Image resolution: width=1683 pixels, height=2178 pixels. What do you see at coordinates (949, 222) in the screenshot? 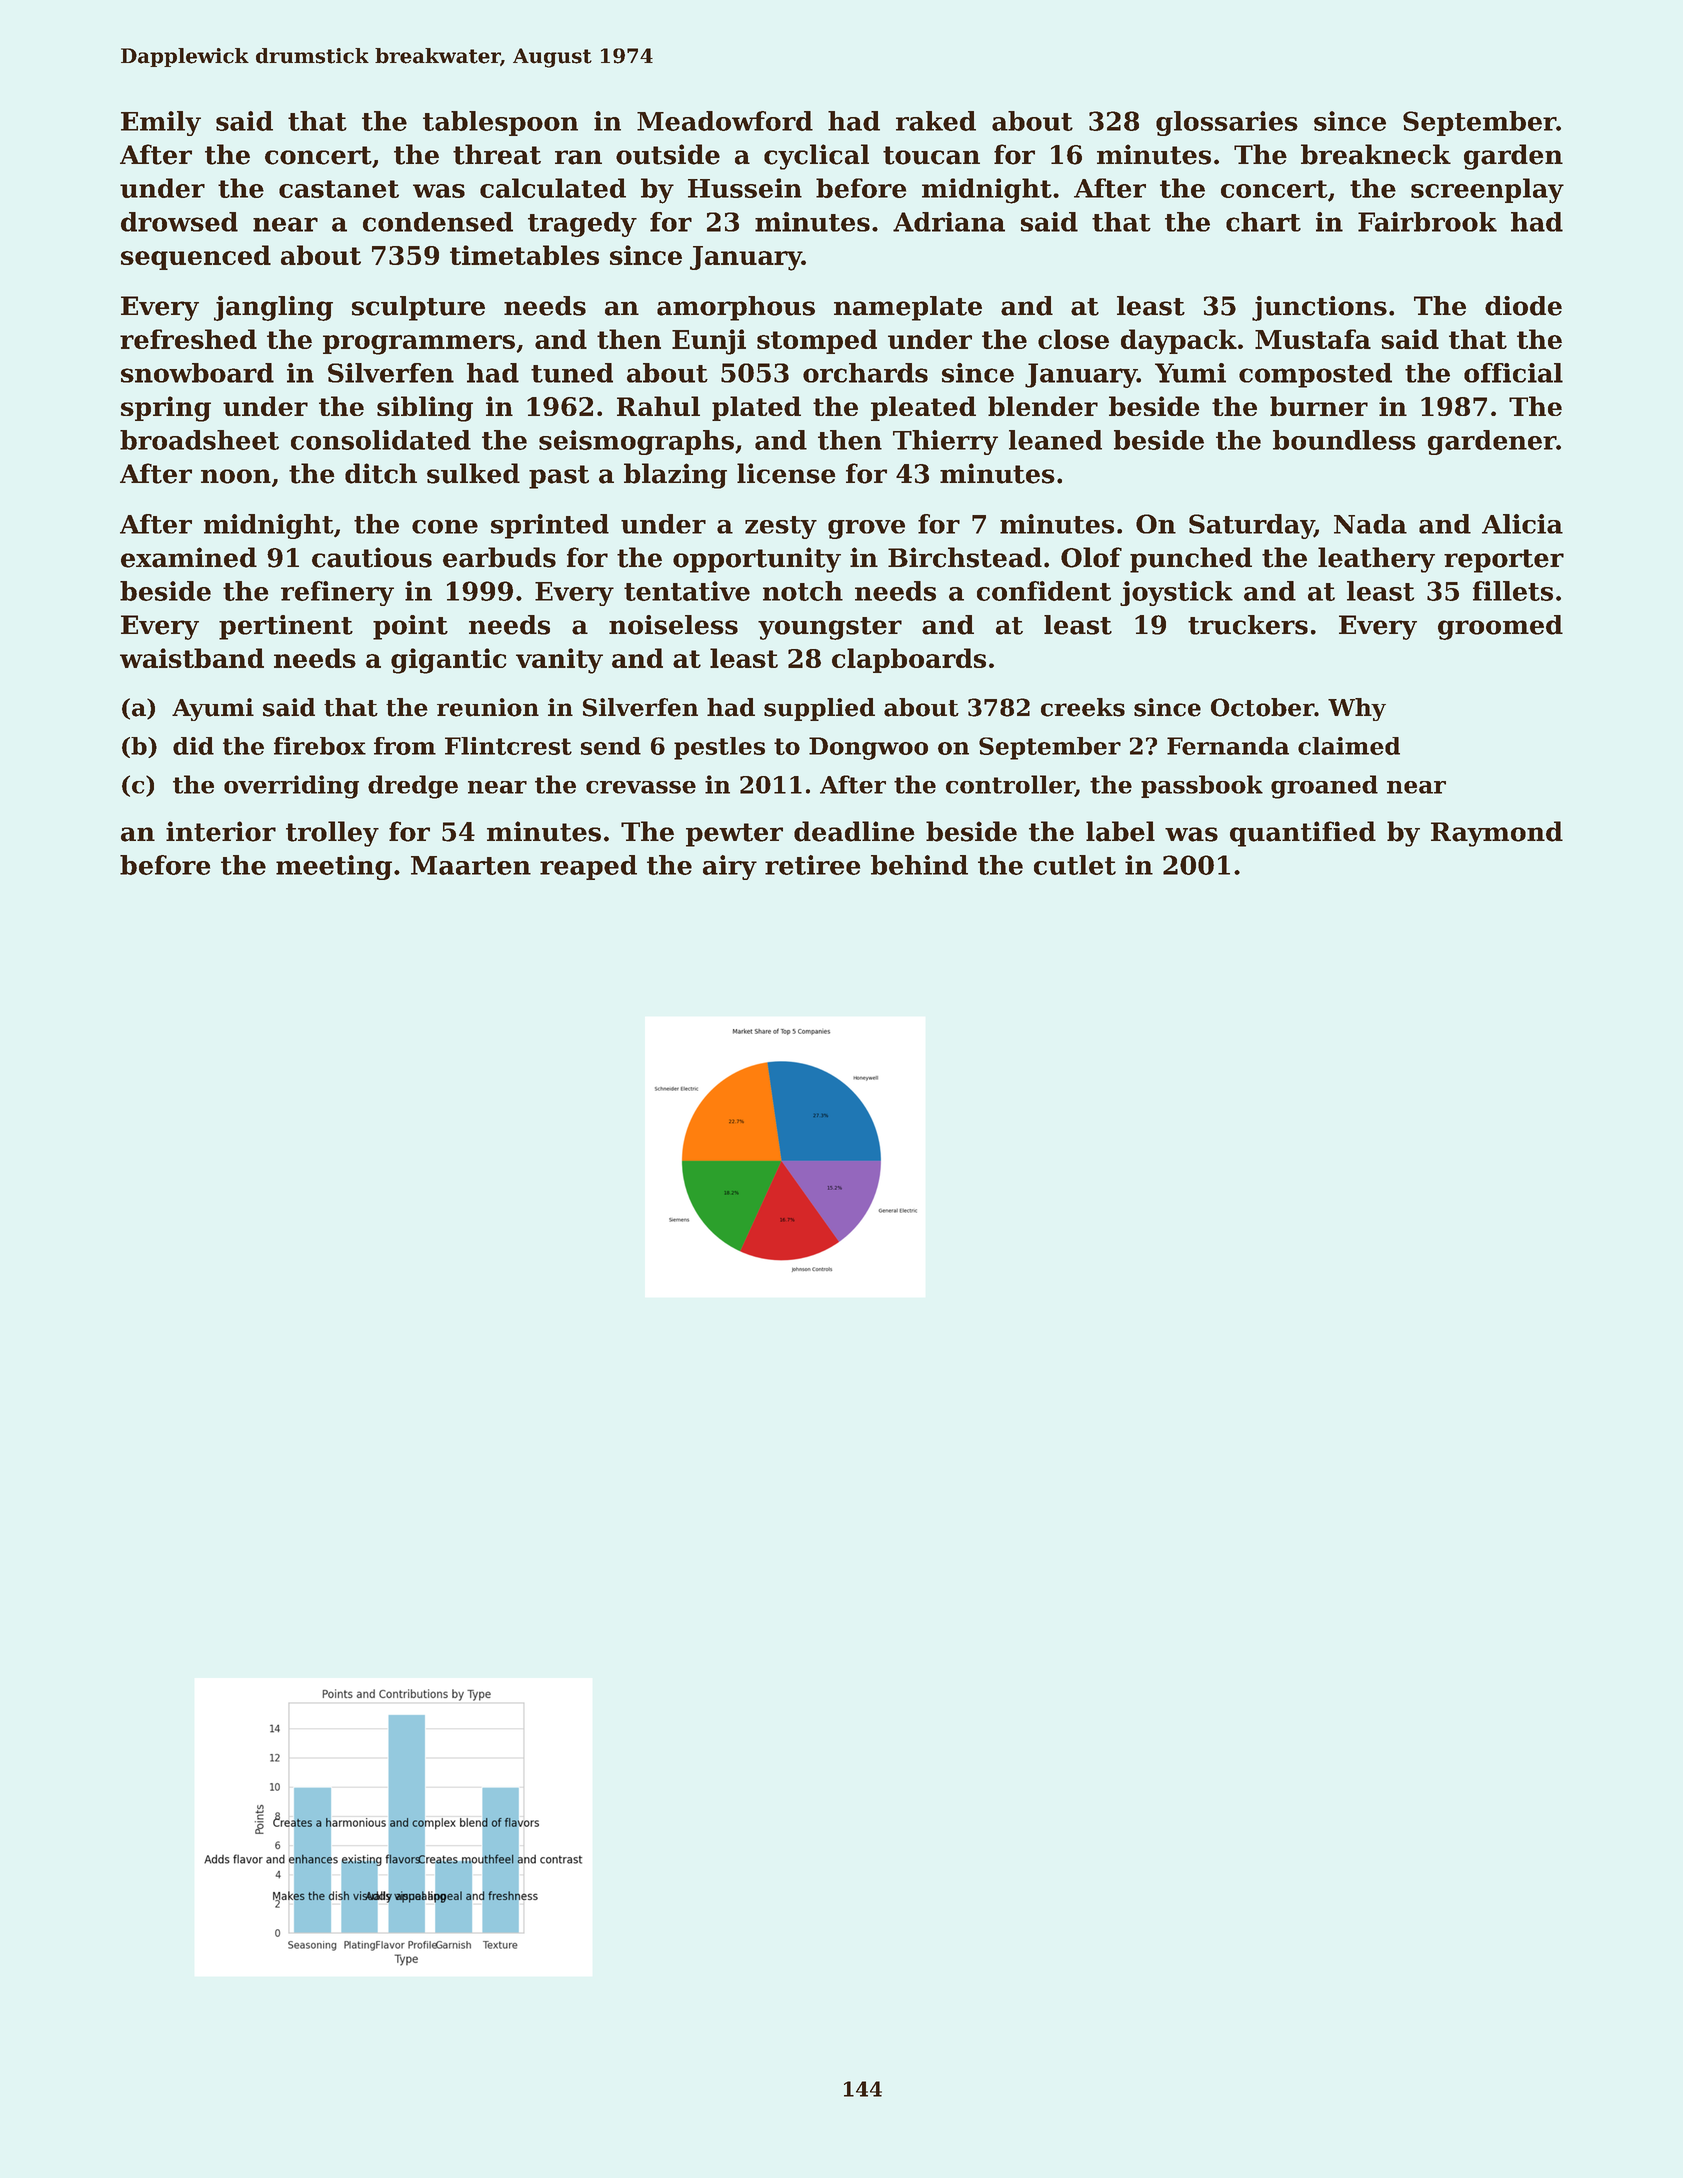
I see `Adriana` at bounding box center [949, 222].
